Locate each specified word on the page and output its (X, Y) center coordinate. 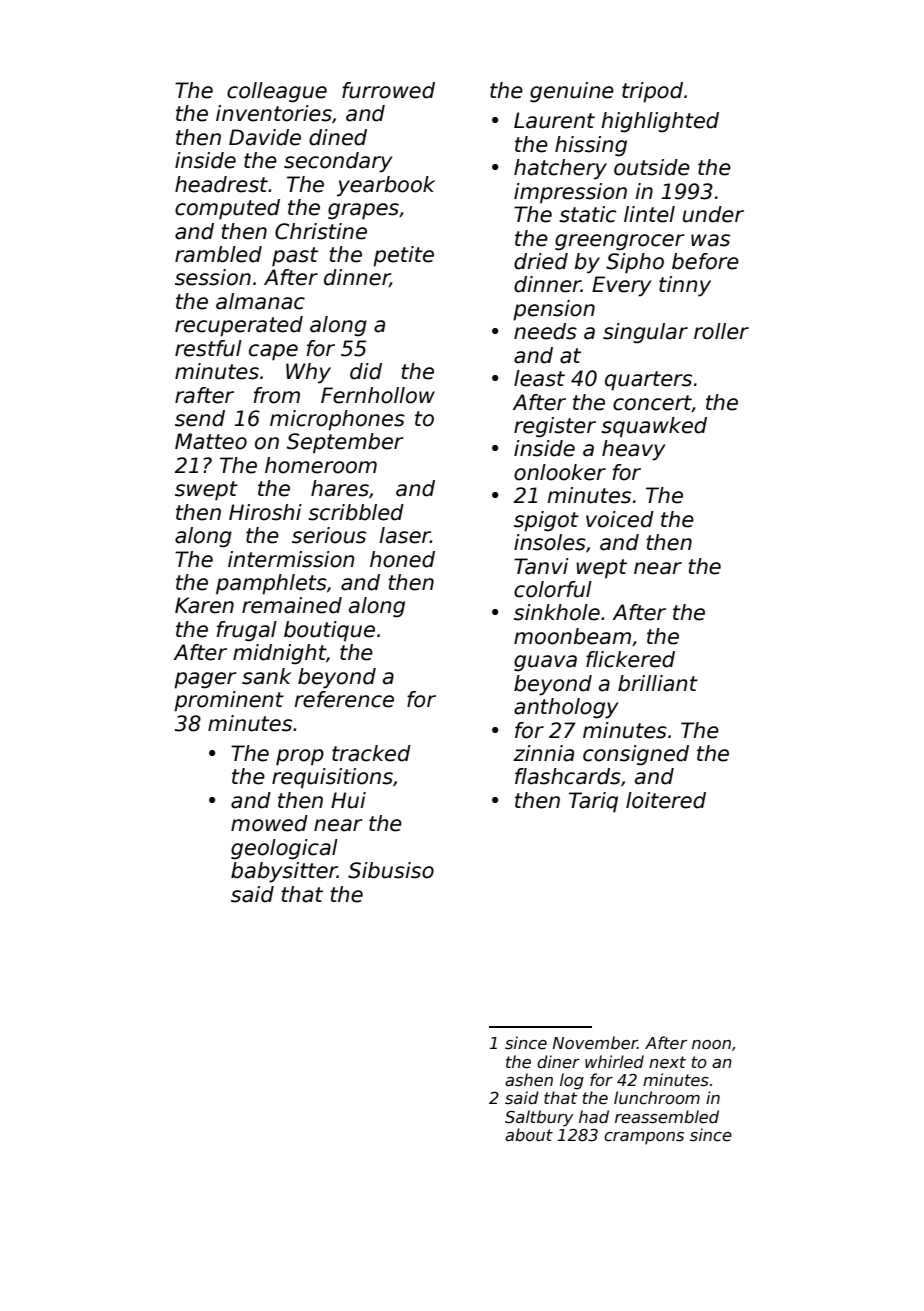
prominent (229, 701)
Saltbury (539, 1118)
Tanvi (541, 566)
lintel (649, 214)
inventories (274, 113)
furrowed (388, 90)
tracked (371, 753)
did (366, 371)
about (529, 1134)
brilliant (658, 683)
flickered (630, 659)
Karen (204, 605)
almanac (260, 301)
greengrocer (620, 242)
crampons (644, 1138)
